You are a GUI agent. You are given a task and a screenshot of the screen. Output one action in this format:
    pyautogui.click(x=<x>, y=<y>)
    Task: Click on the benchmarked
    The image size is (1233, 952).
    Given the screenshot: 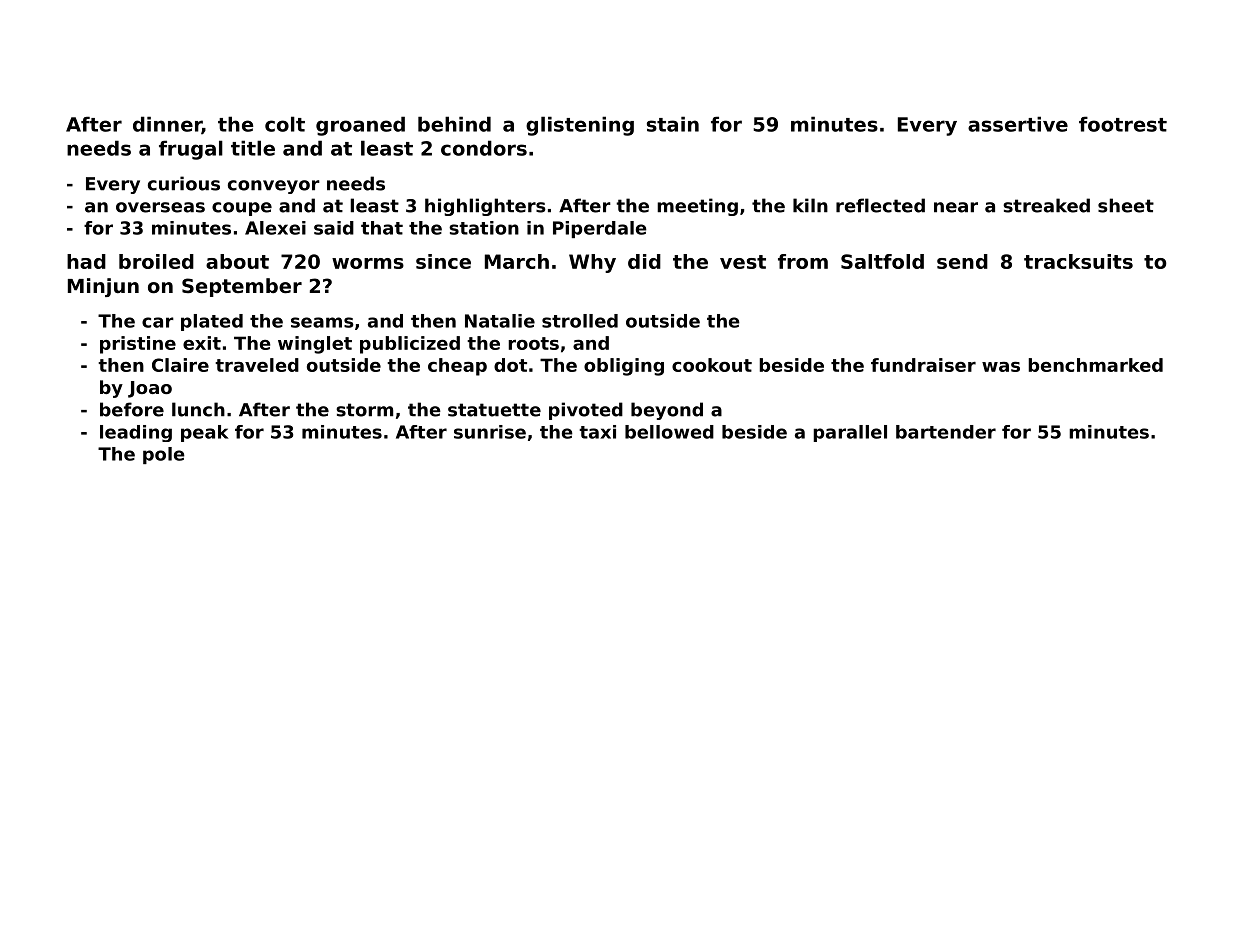 What is the action you would take?
    pyautogui.click(x=1095, y=365)
